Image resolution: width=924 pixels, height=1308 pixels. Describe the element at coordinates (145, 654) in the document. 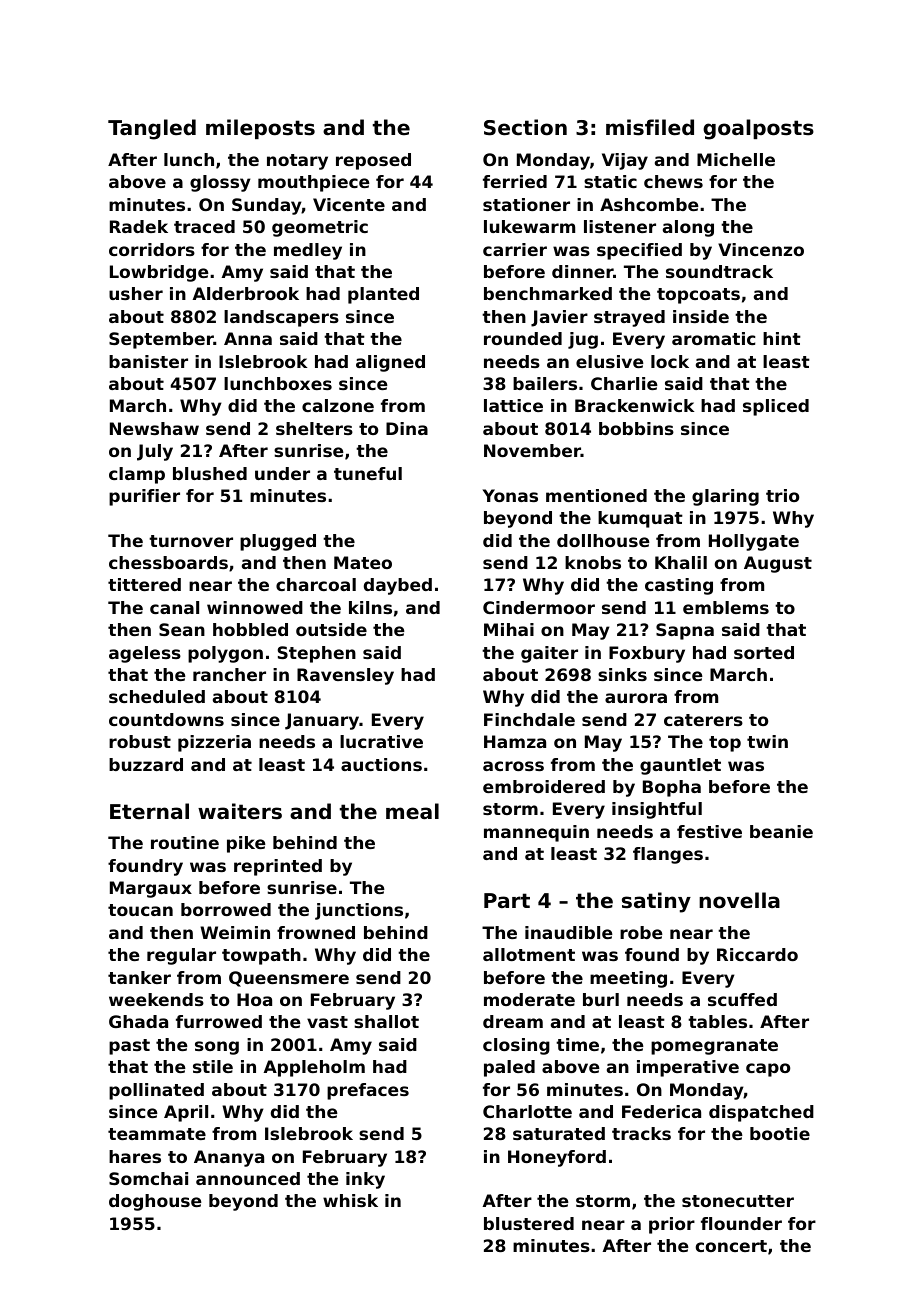

I see `ageless` at that location.
